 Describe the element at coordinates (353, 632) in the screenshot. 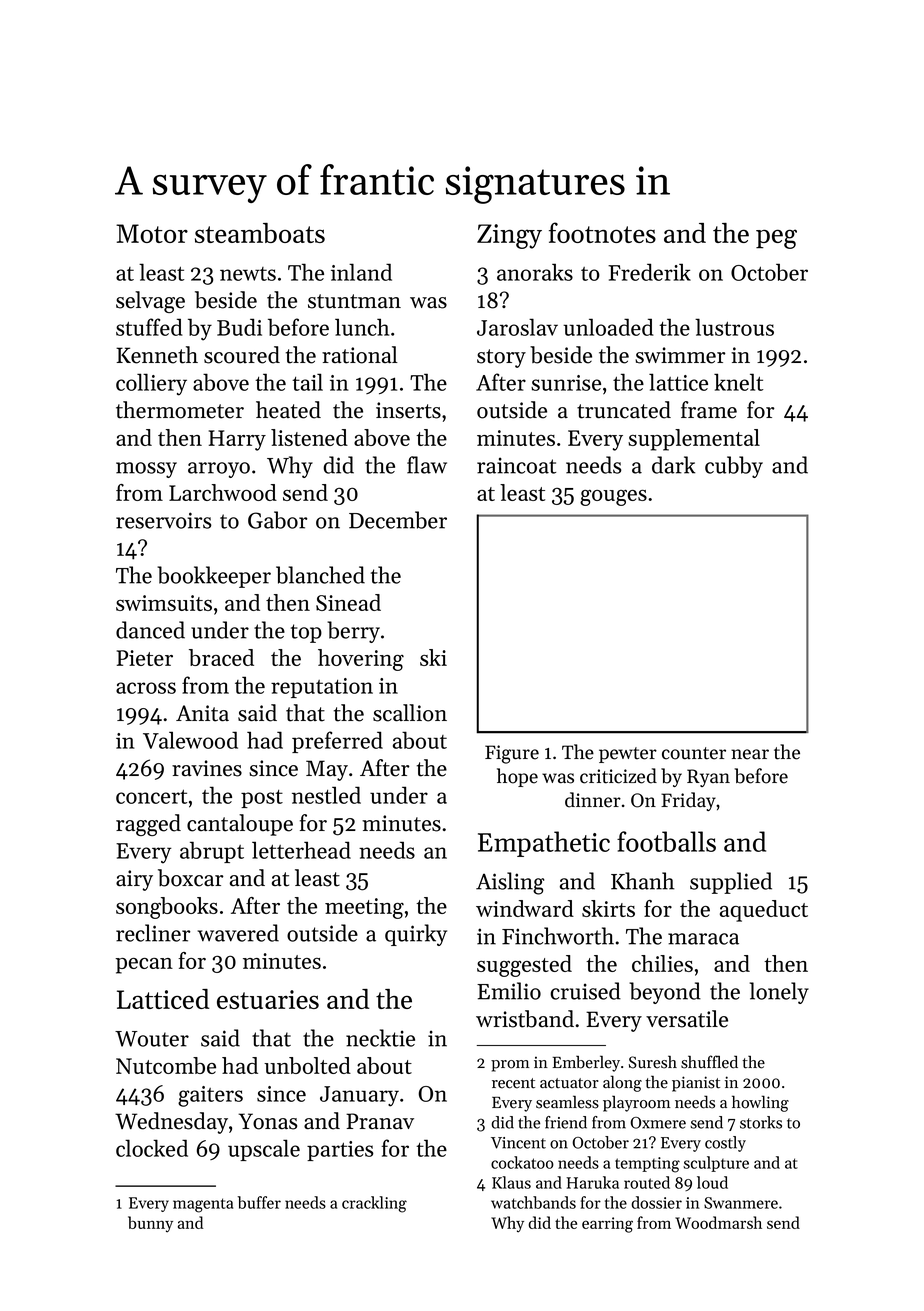

I see `berry` at that location.
